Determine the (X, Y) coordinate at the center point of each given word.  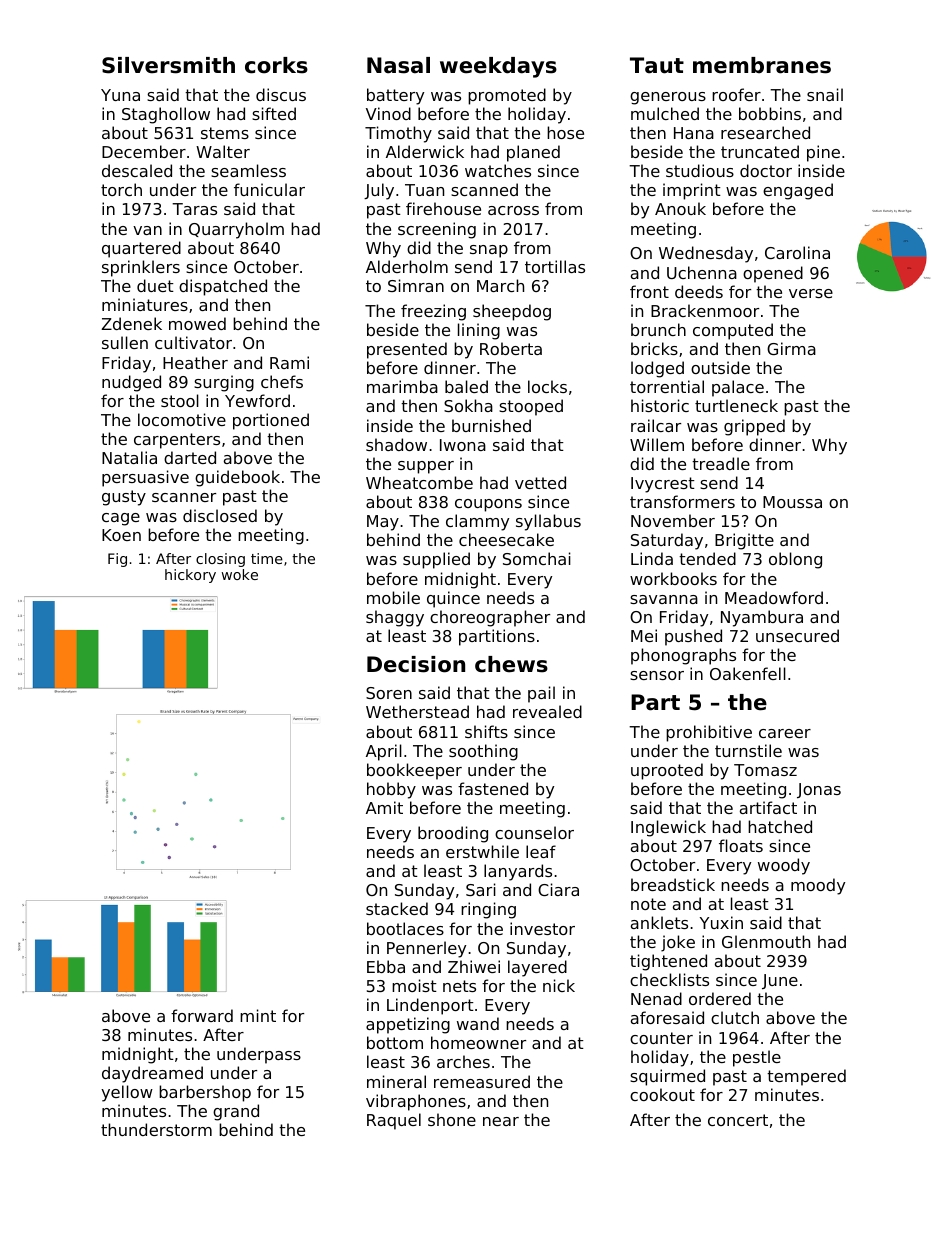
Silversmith (168, 65)
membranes (762, 65)
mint (258, 1015)
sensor (657, 675)
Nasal (398, 65)
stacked (397, 908)
